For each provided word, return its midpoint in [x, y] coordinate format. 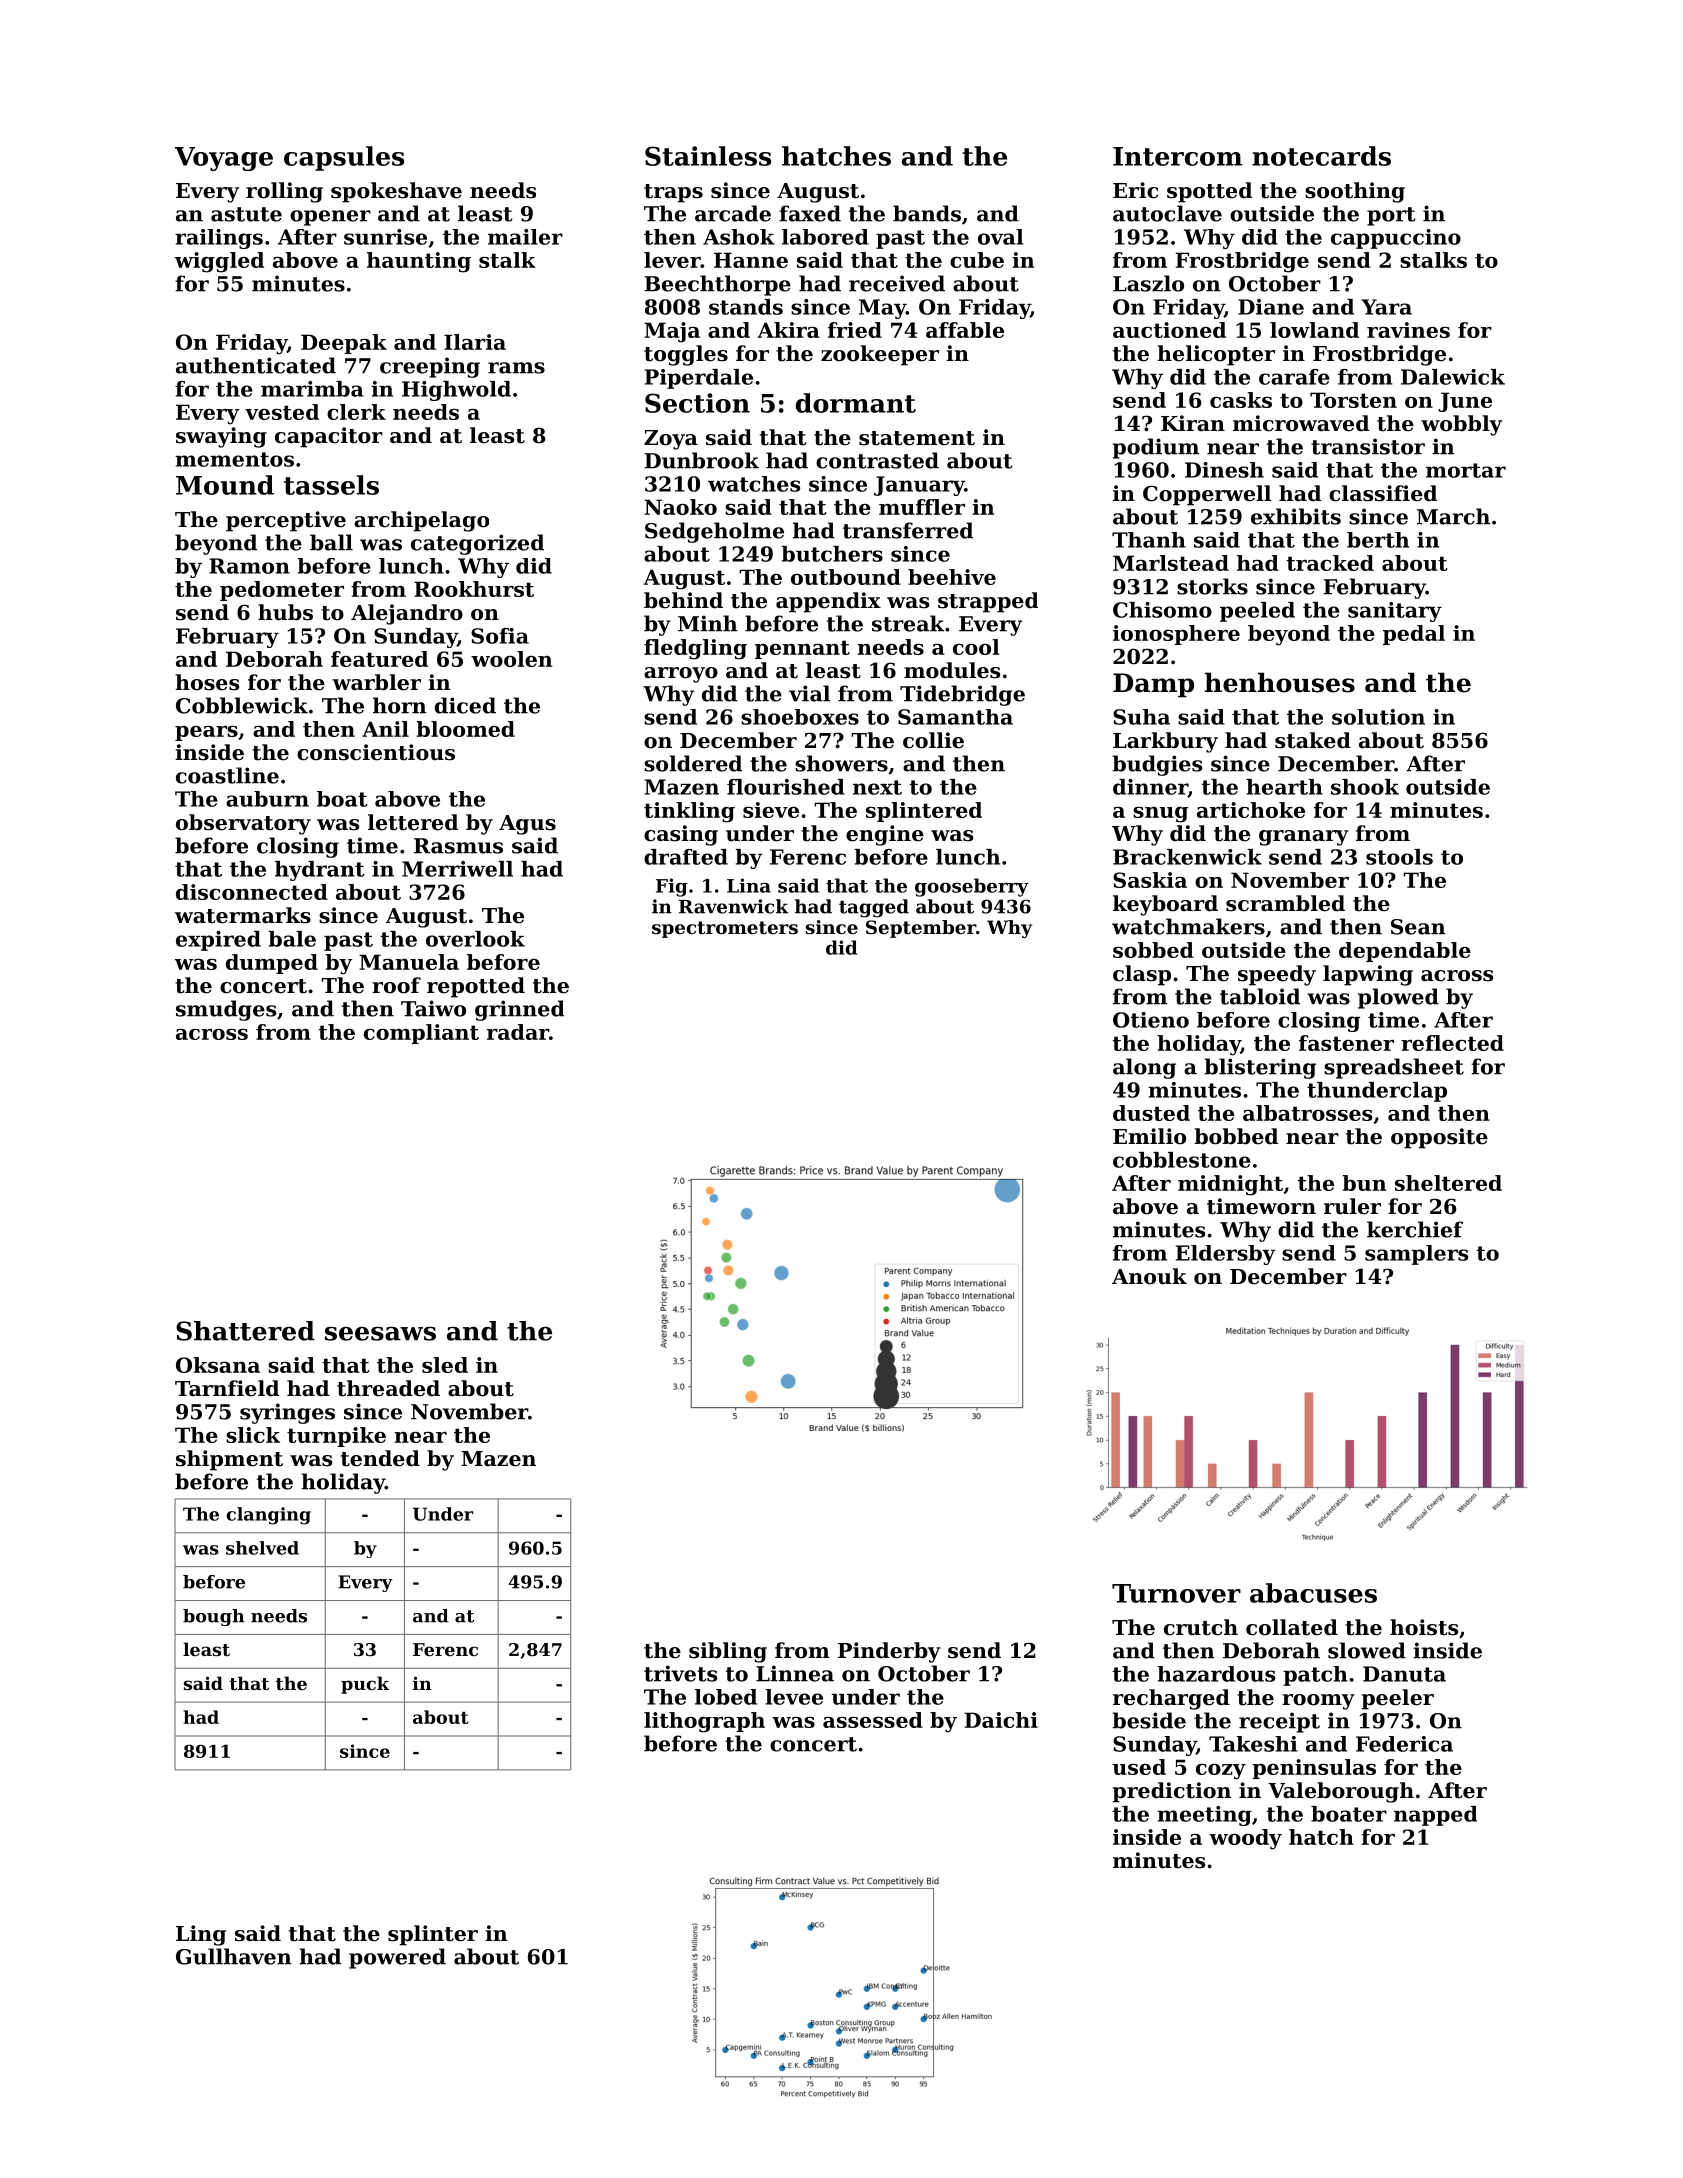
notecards [1321, 156]
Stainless [708, 156]
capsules [344, 158]
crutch [1201, 1627]
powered [397, 1958]
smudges [226, 1010]
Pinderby [889, 1652]
